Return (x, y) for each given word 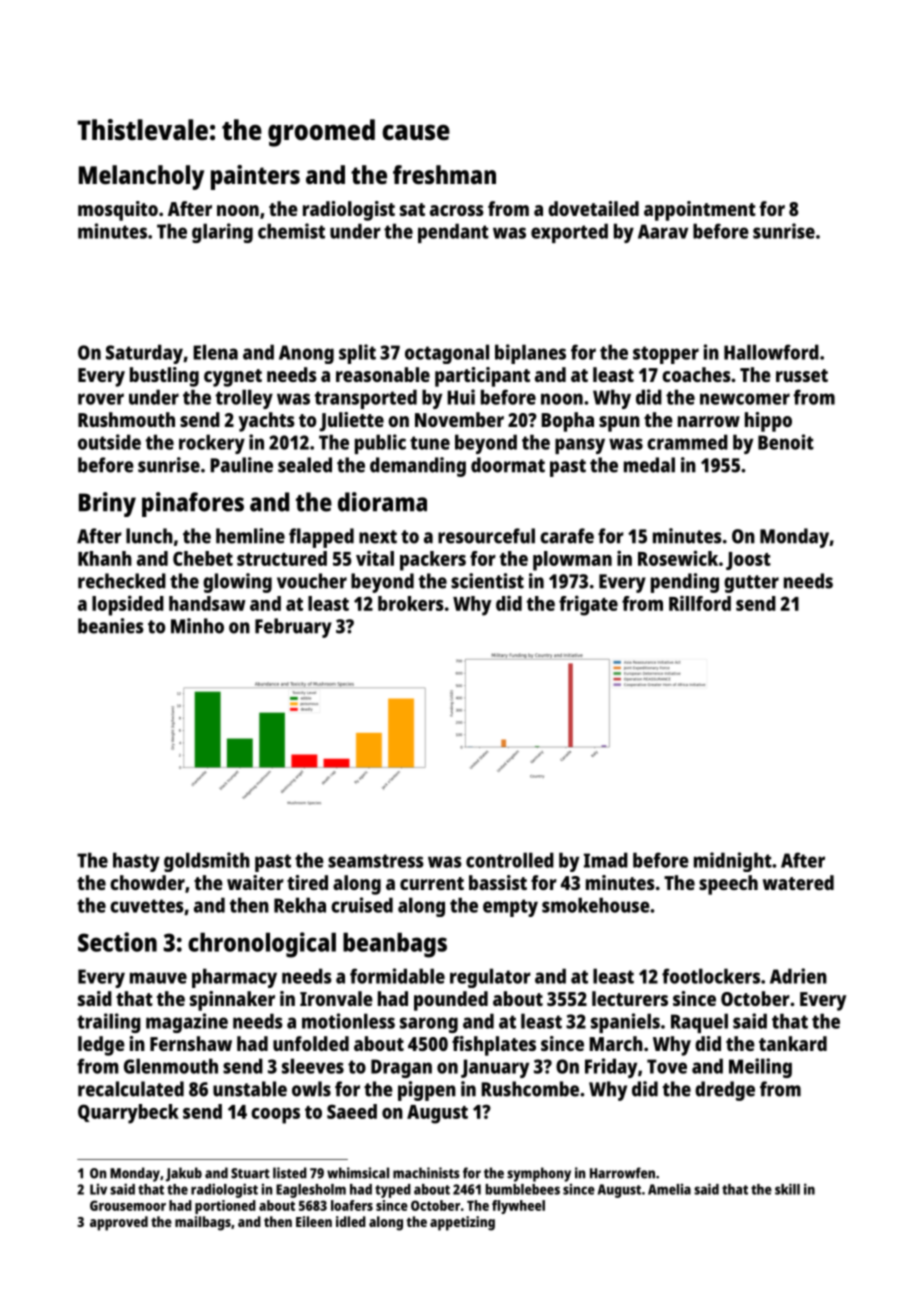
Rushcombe (530, 1089)
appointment (700, 211)
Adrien (798, 976)
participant (482, 377)
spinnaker (232, 1001)
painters (255, 177)
